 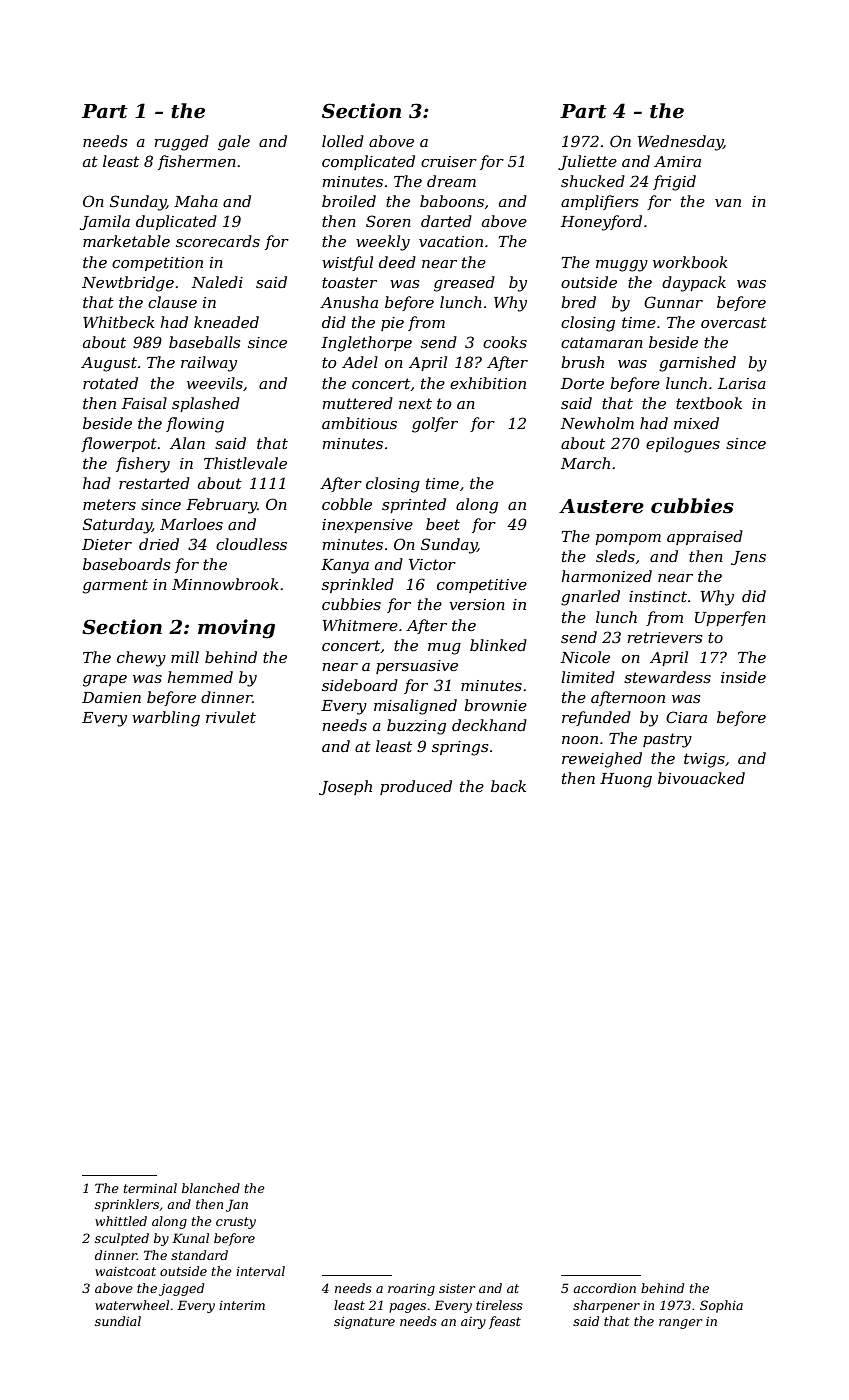 What do you see at coordinates (211, 1188) in the screenshot?
I see `blanched` at bounding box center [211, 1188].
